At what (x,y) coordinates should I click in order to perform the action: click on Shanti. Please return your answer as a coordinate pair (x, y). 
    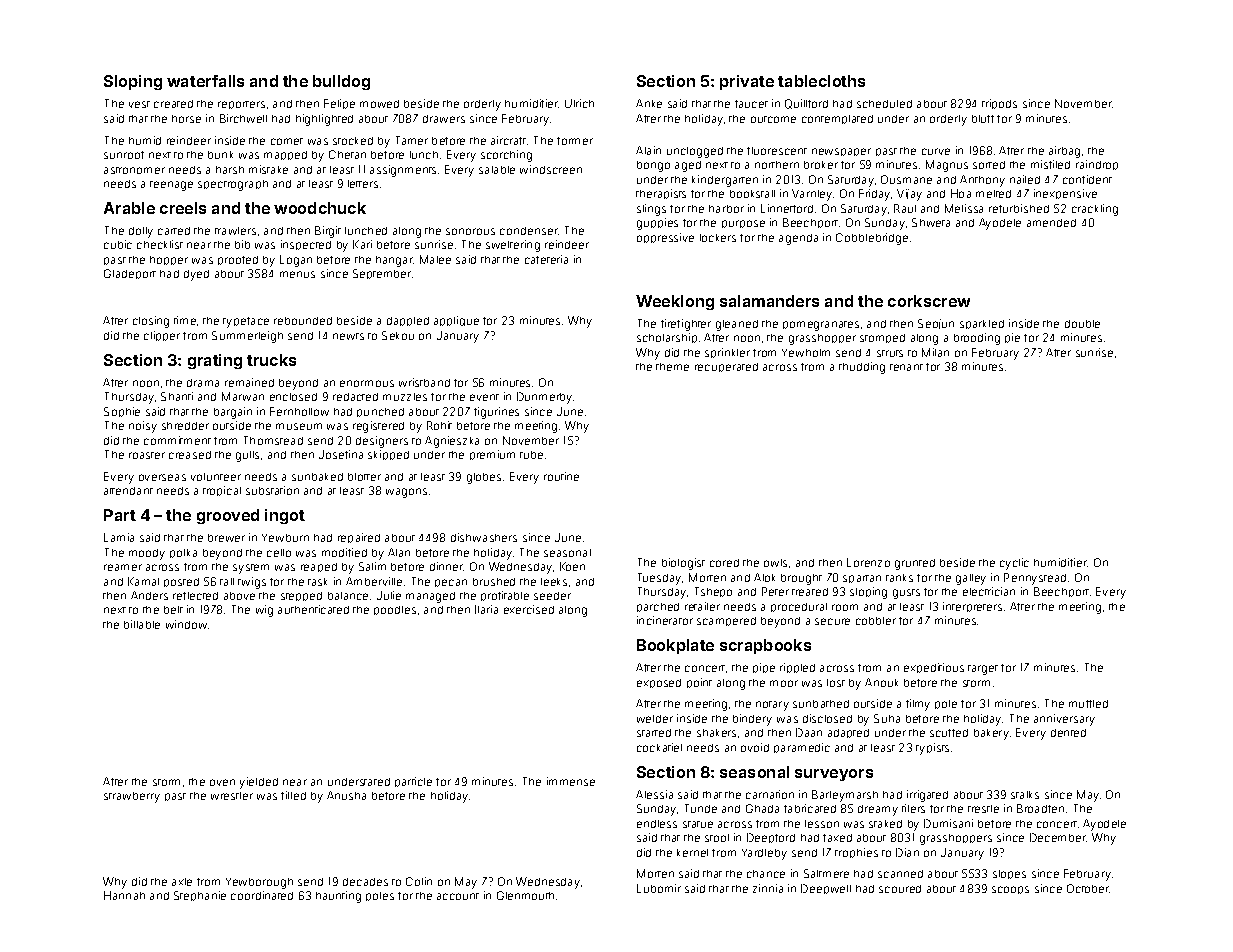
    Looking at the image, I should click on (177, 396).
